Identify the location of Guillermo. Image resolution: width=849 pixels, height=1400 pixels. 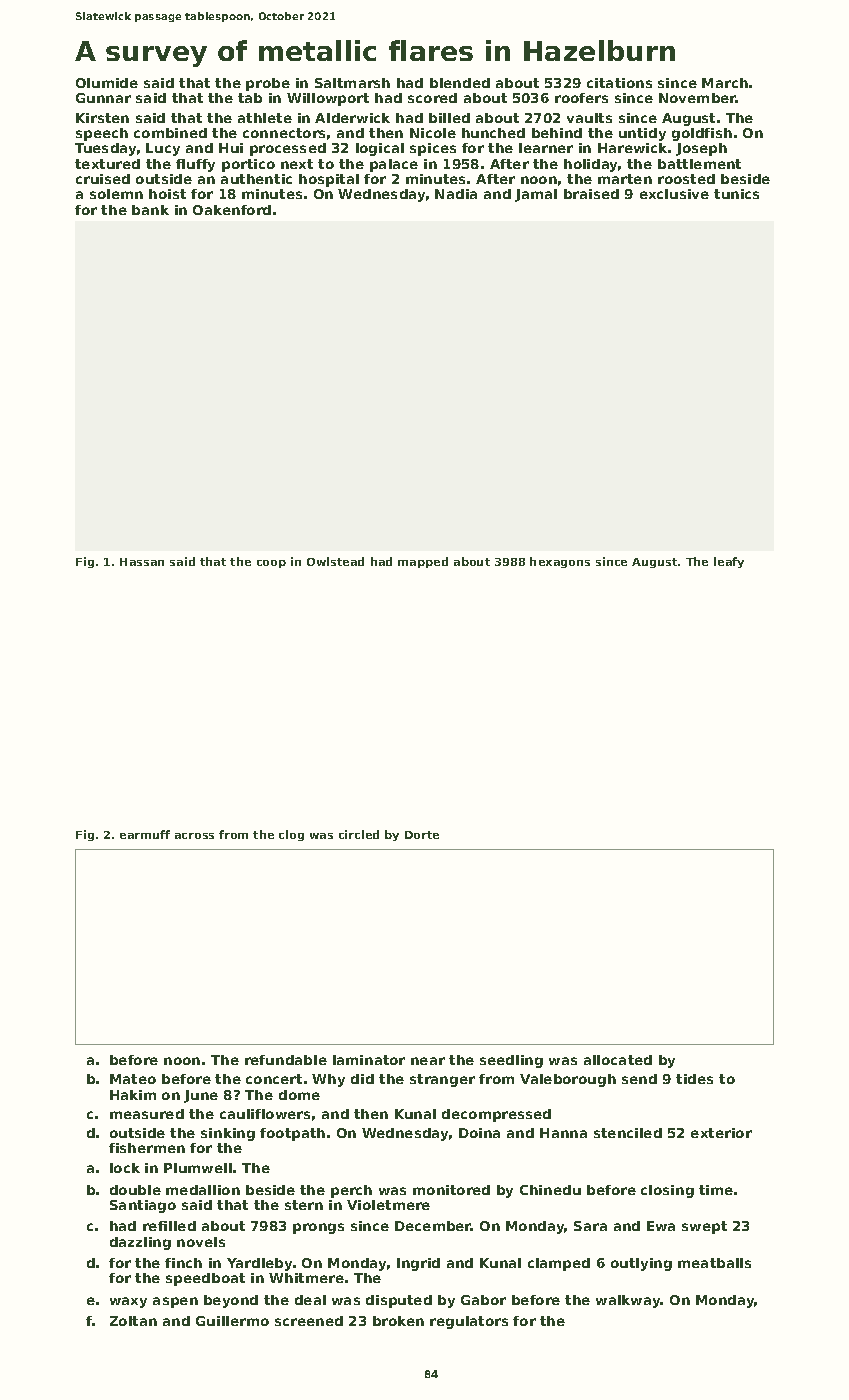
(232, 1321).
